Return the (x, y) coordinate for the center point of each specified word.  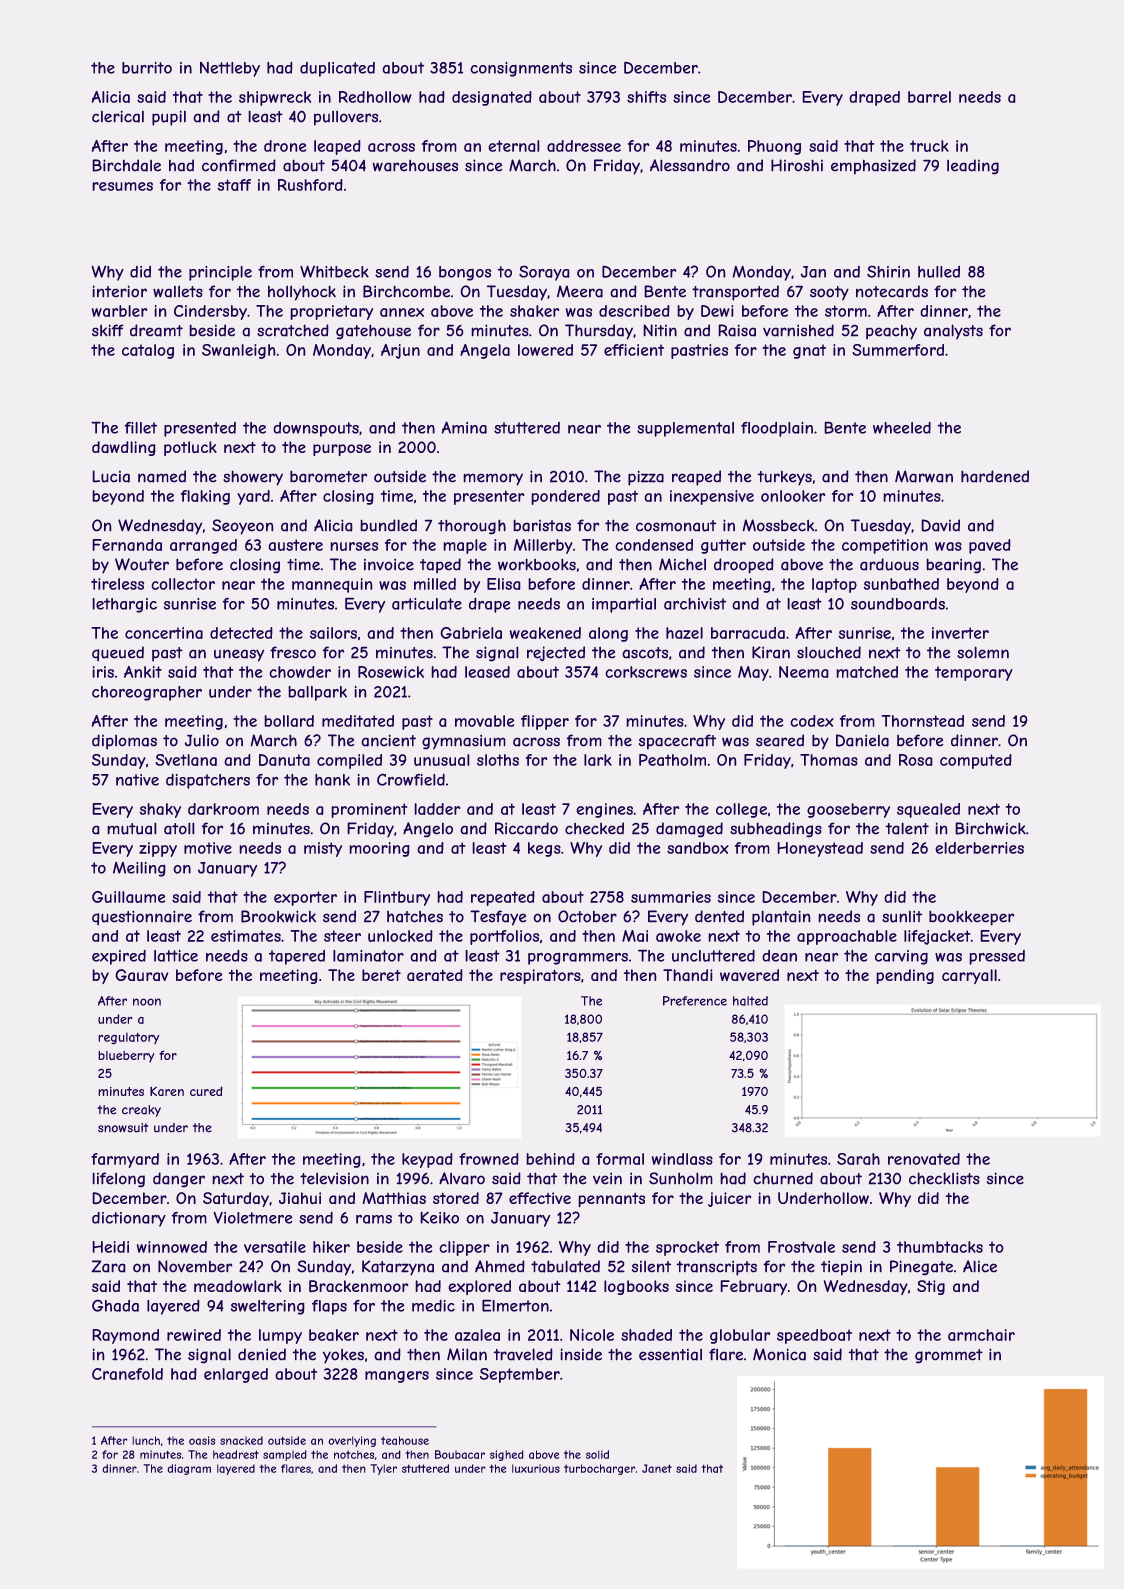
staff (234, 185)
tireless (117, 584)
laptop (834, 585)
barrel (929, 97)
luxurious (536, 1468)
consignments (521, 69)
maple (465, 546)
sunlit (902, 916)
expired (119, 957)
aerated (435, 975)
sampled (285, 1455)
